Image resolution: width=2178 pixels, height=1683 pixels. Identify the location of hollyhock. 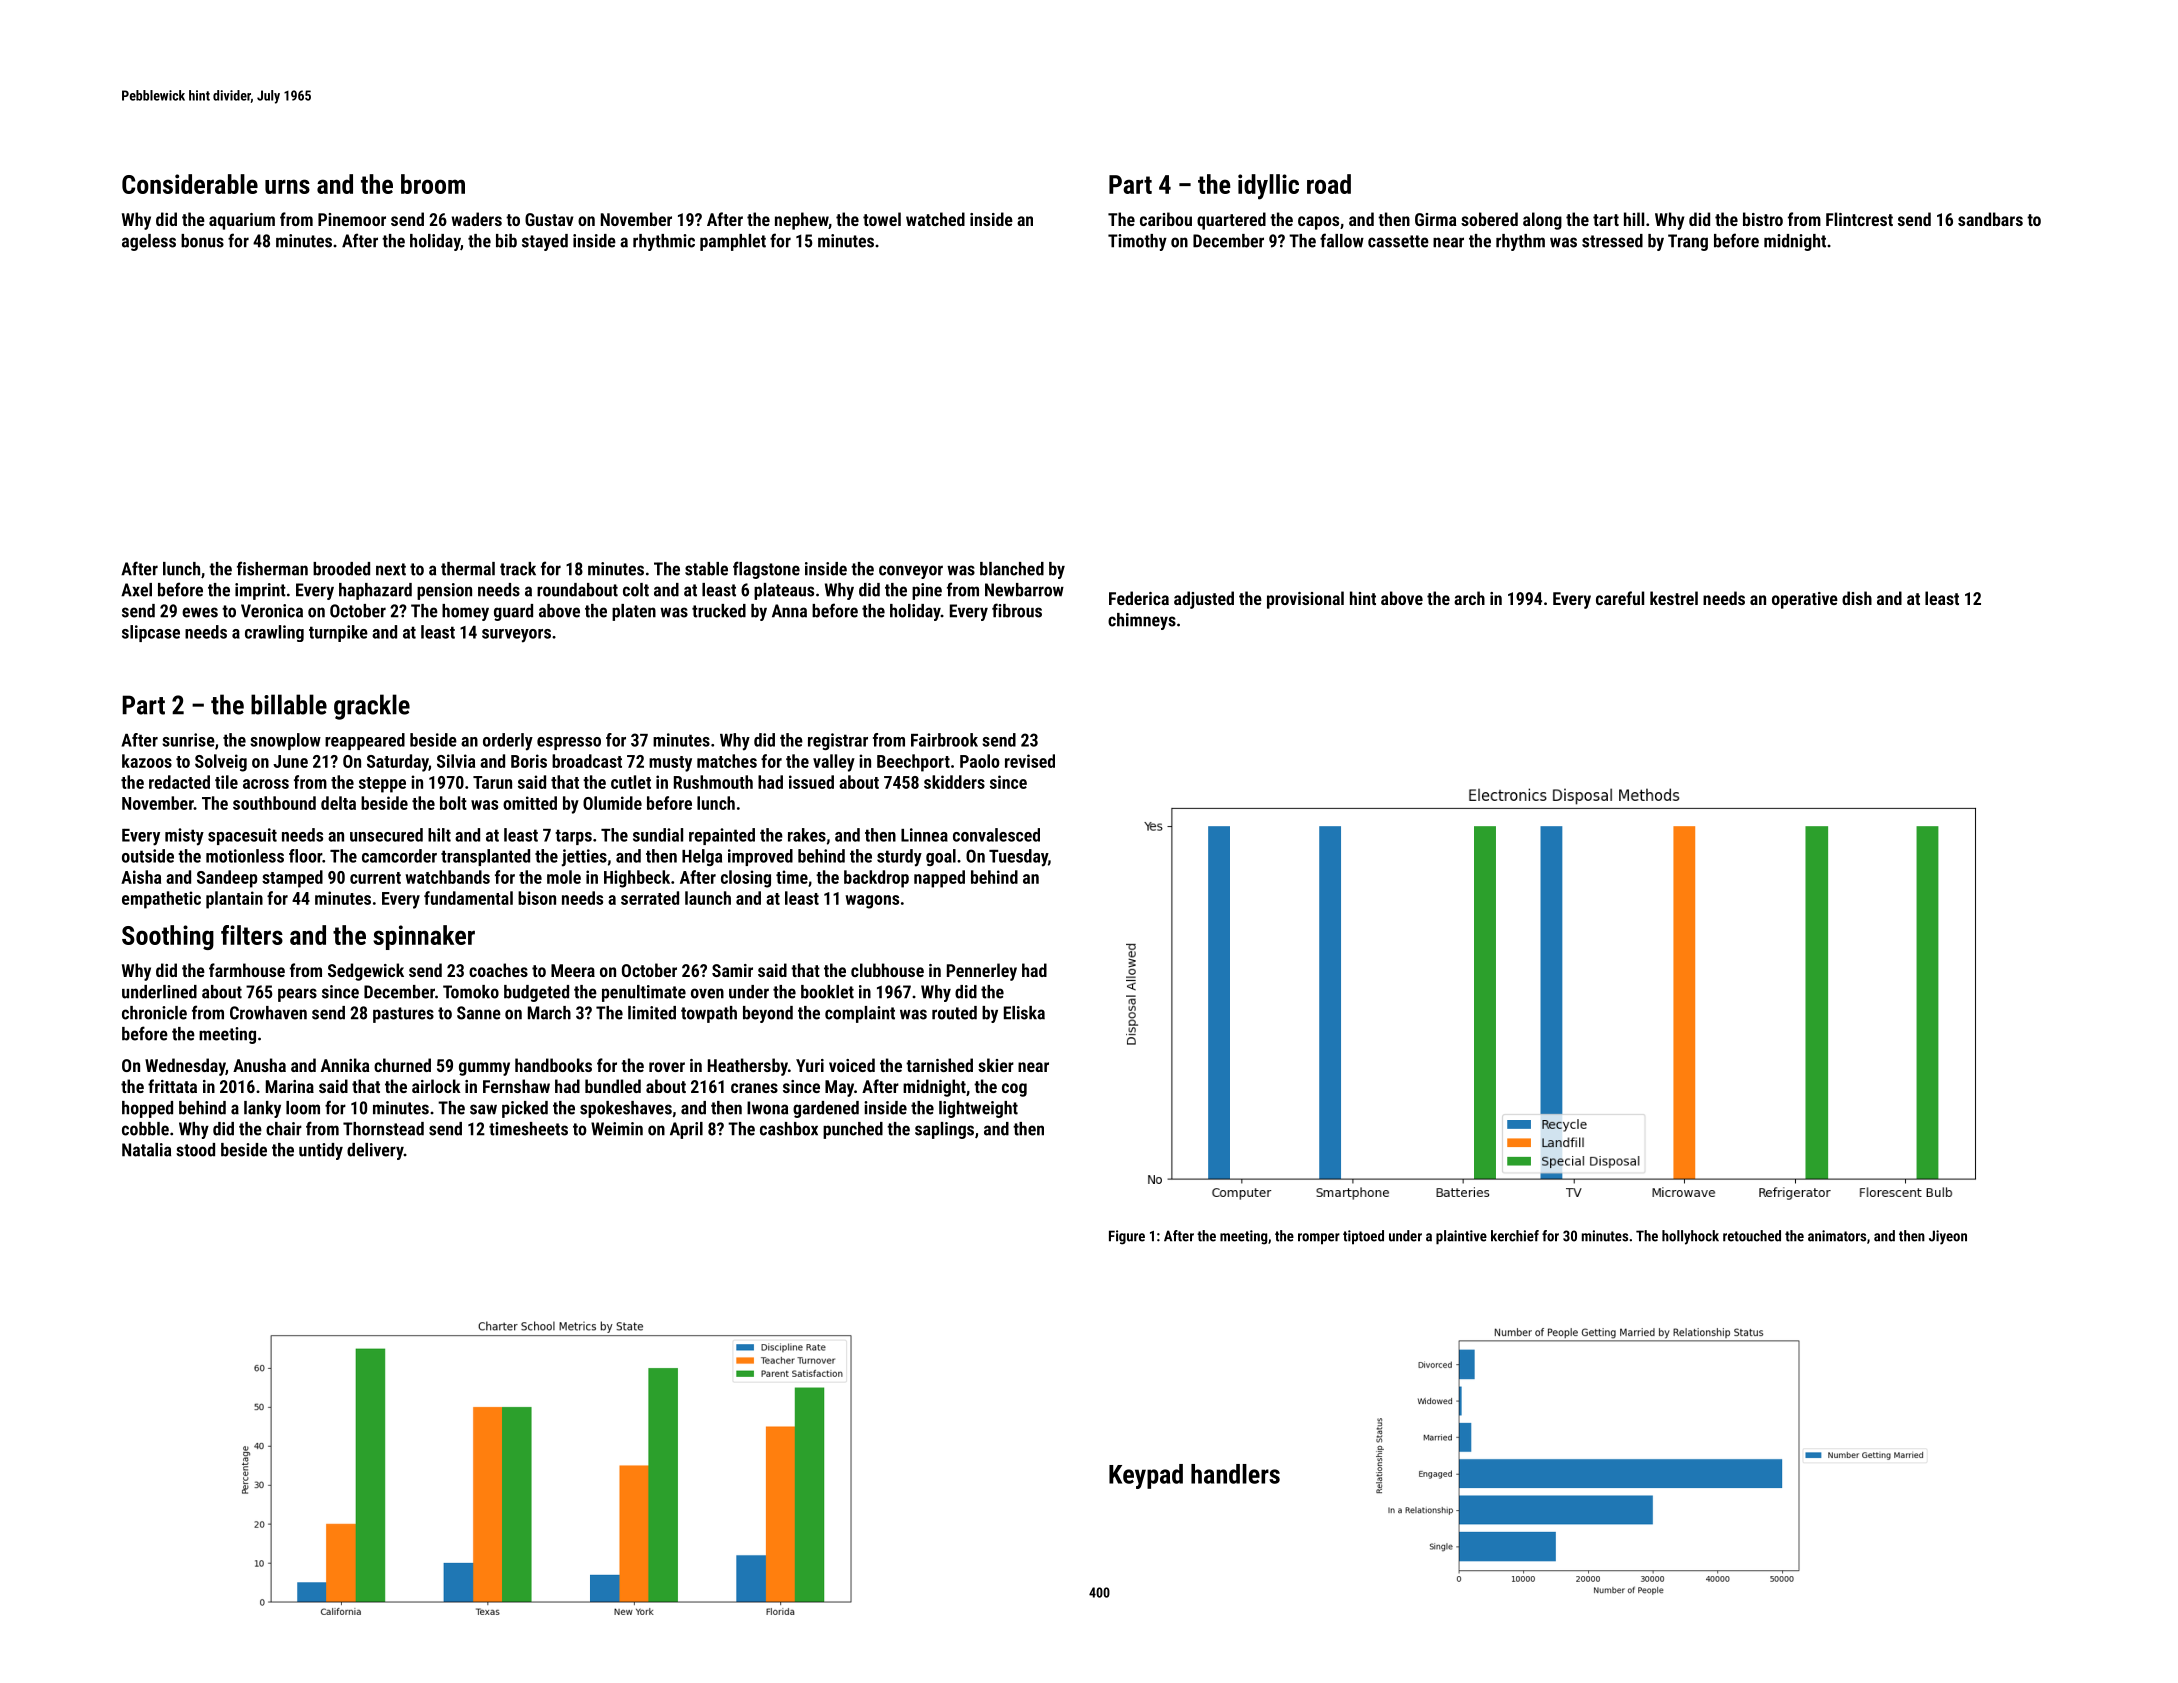
(1690, 1237).
